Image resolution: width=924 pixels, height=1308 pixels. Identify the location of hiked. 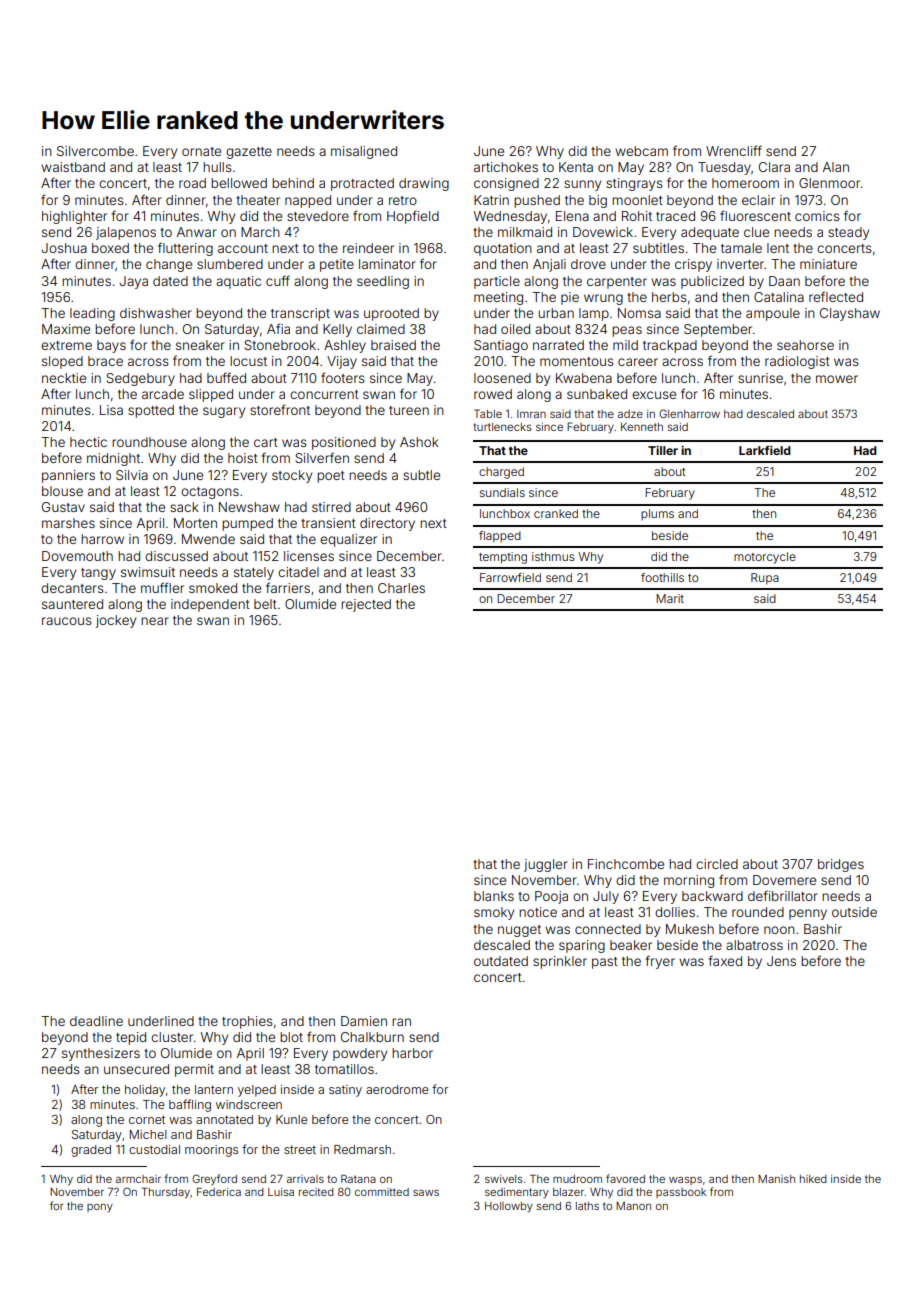
(813, 1179).
